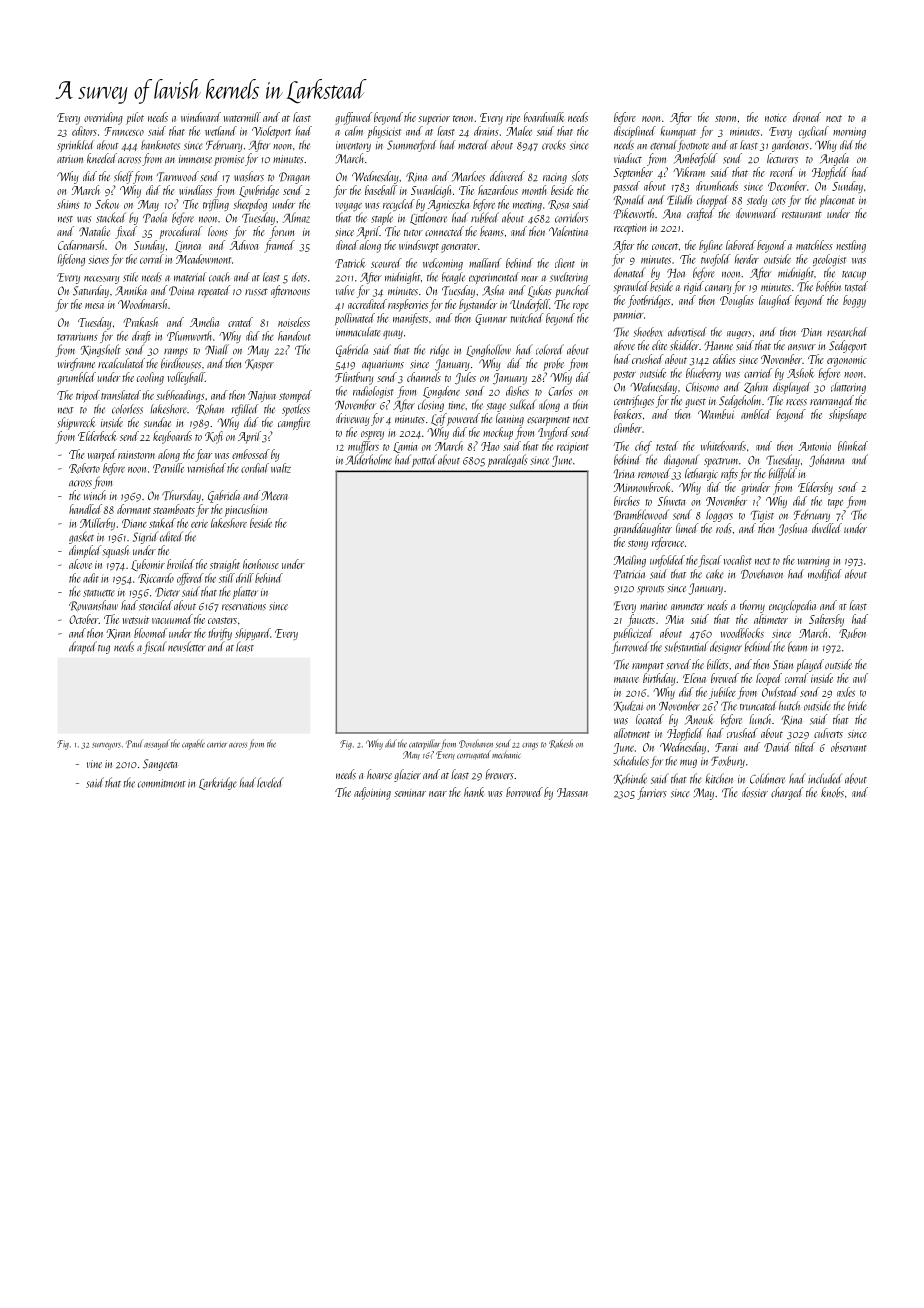  I want to click on paralegals, so click(507, 460).
